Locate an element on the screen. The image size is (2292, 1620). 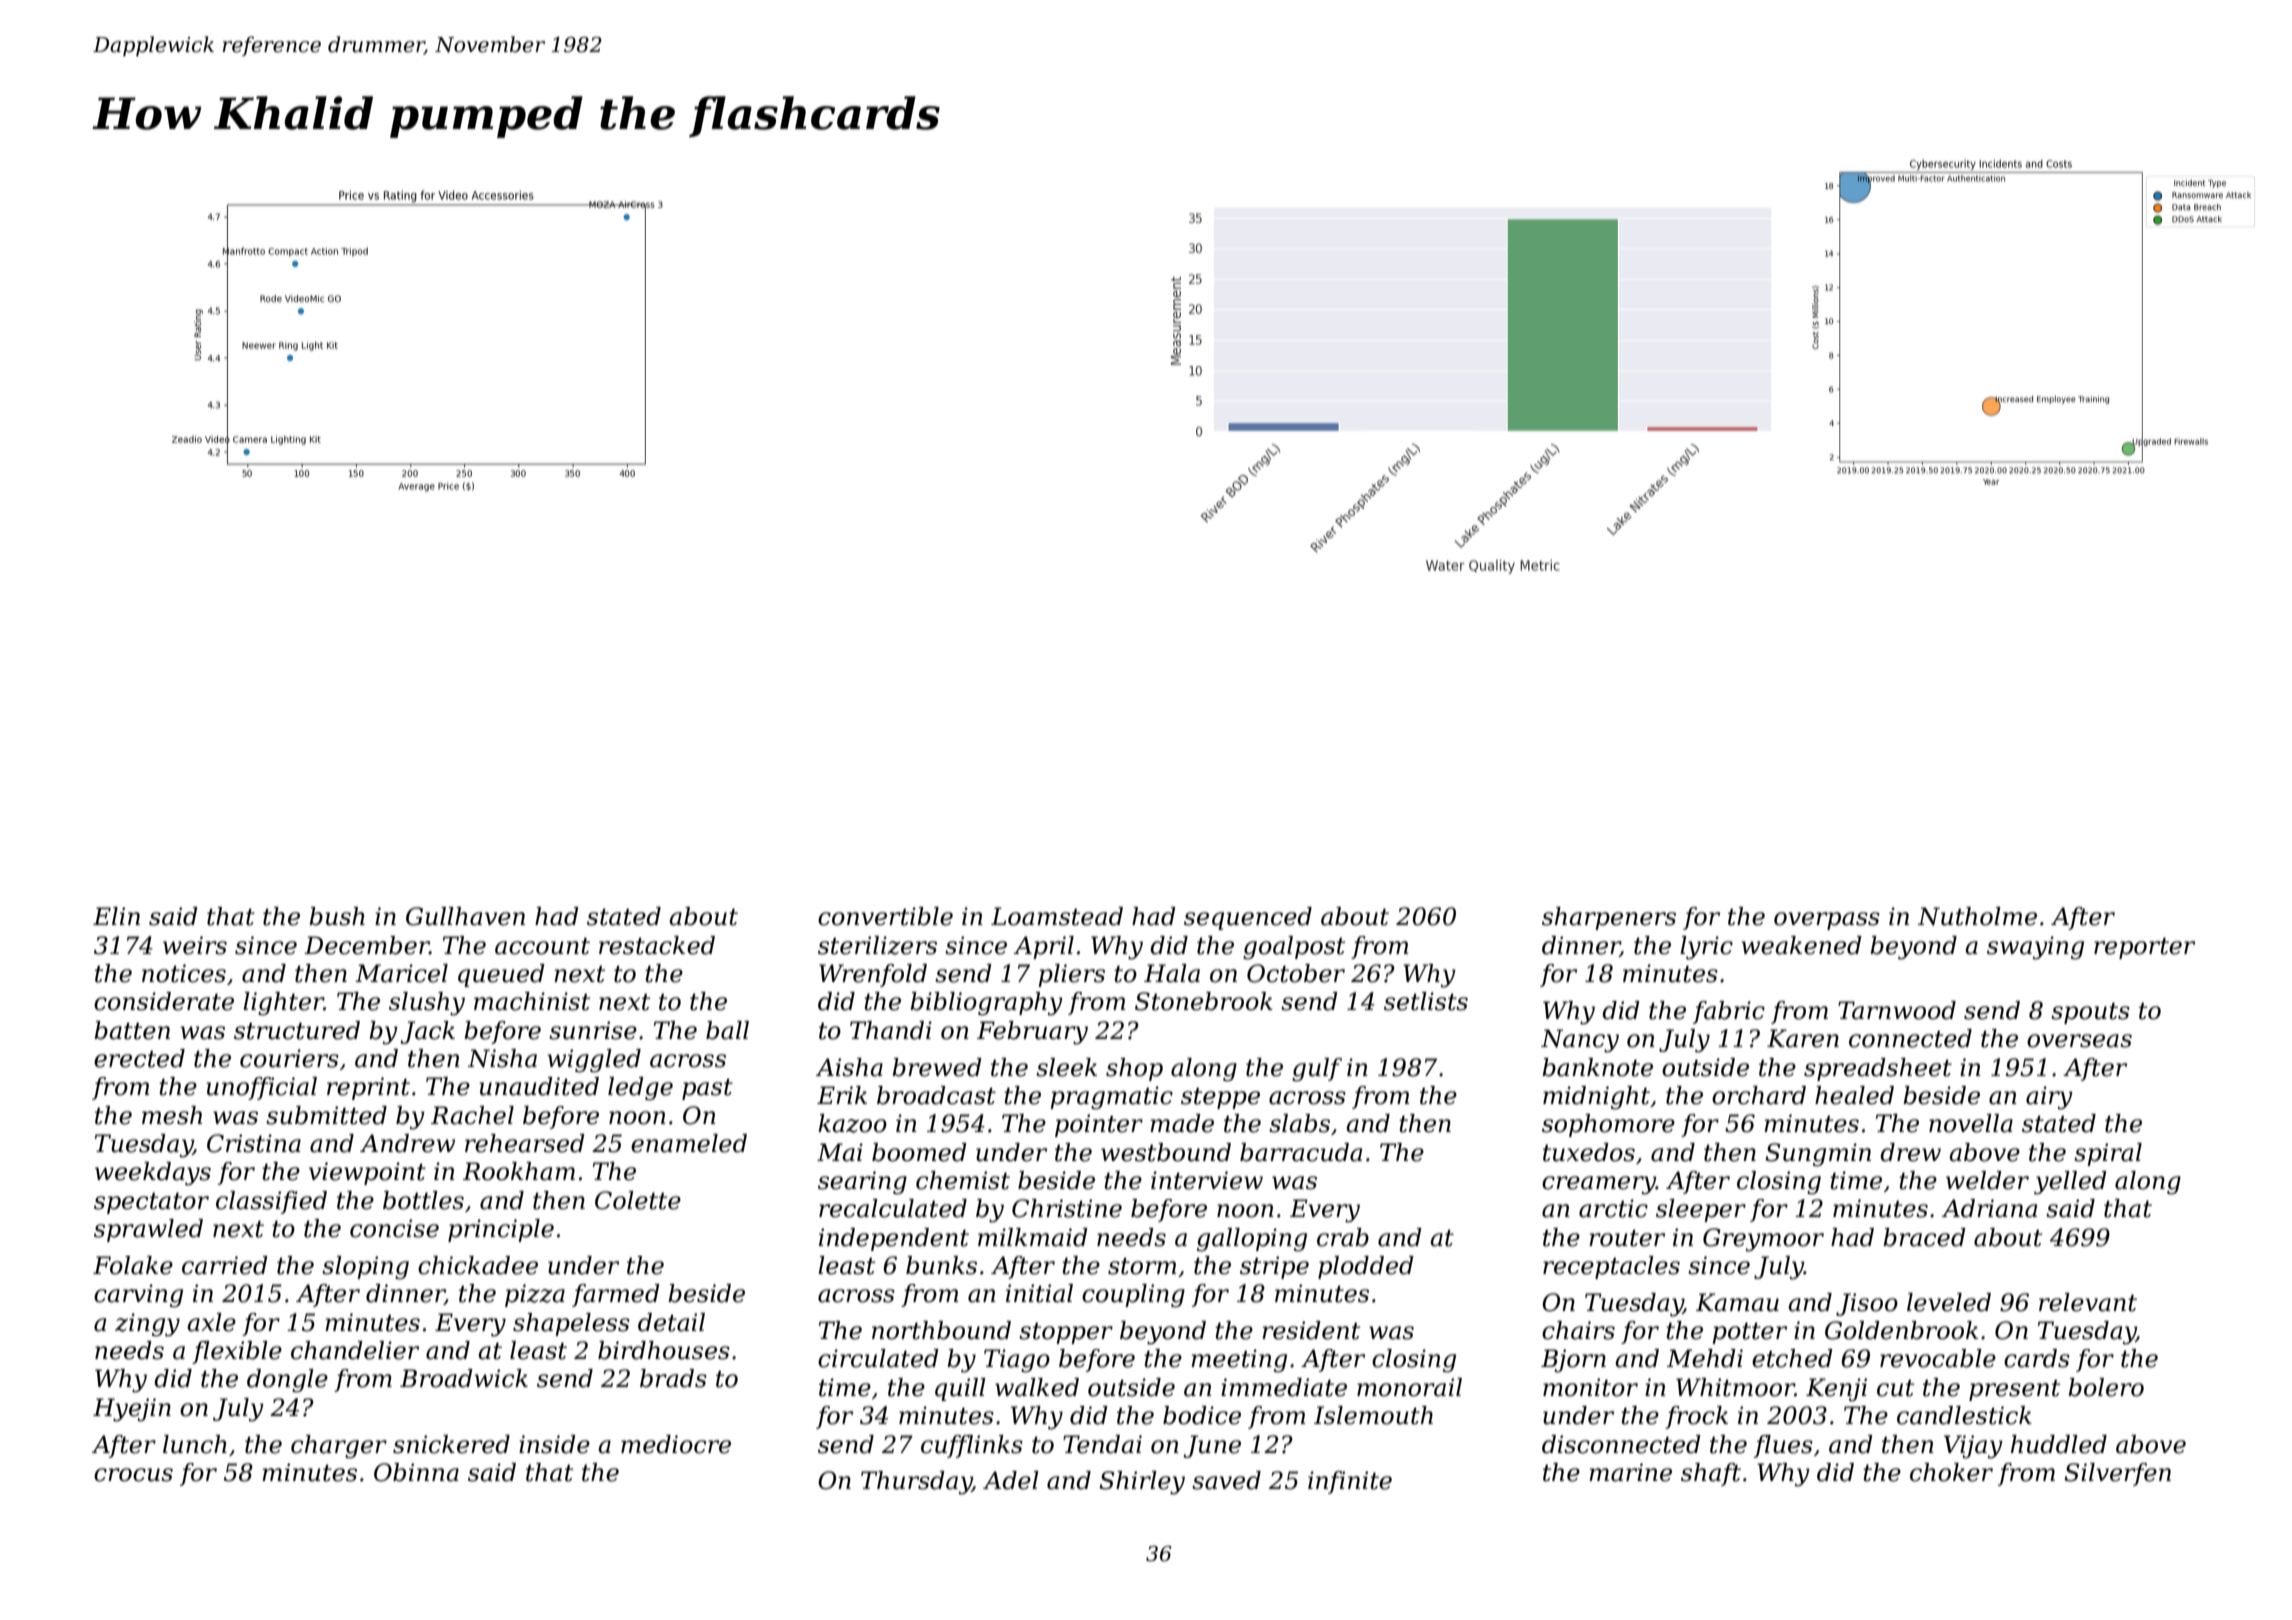
Loamstead is located at coordinates (1057, 916).
